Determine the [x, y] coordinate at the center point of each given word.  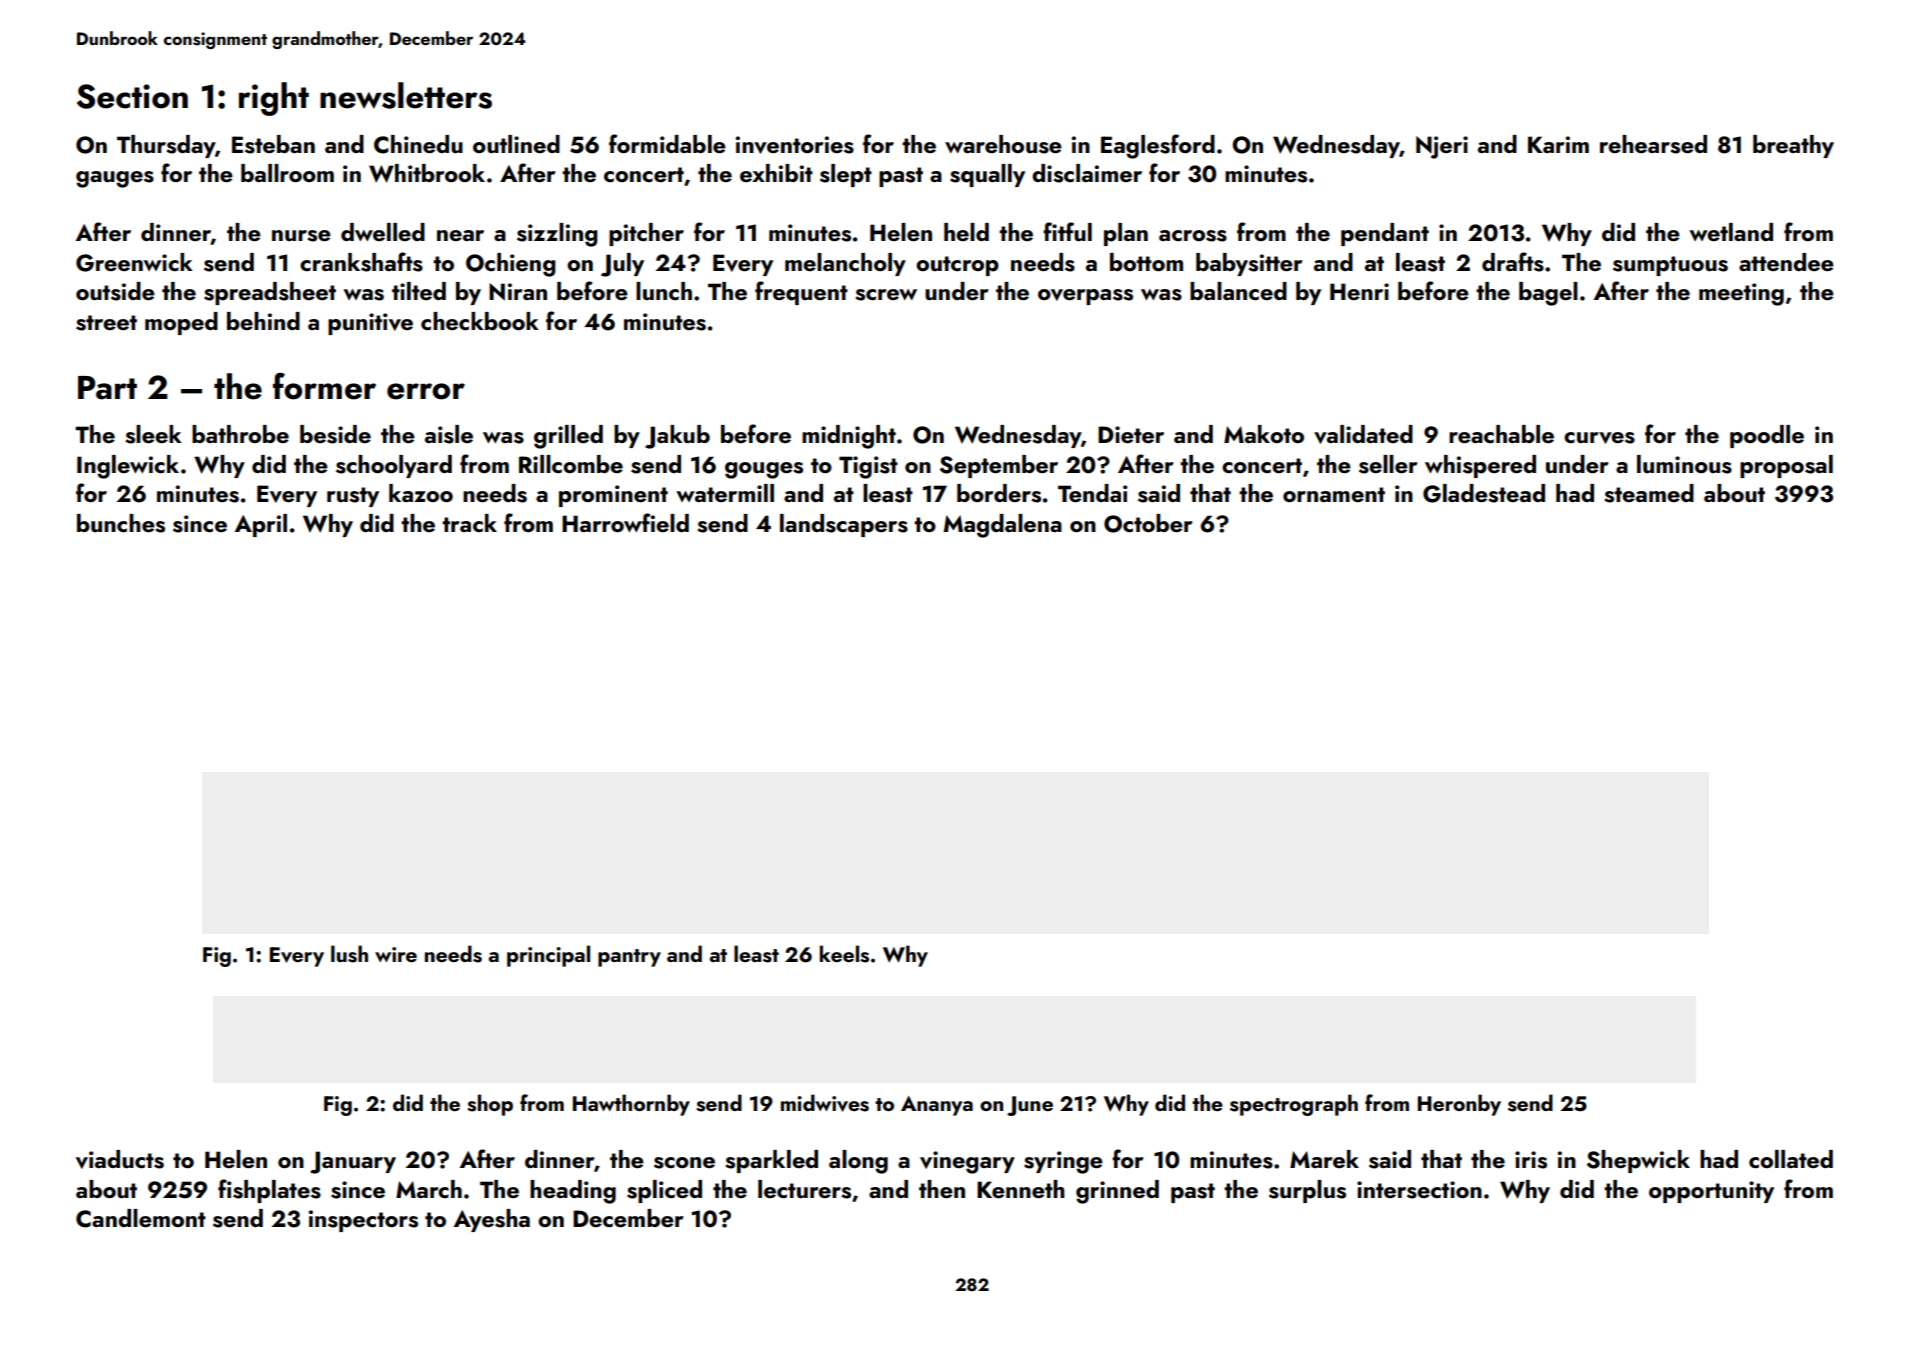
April [261, 525]
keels [844, 954]
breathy [1793, 146]
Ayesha [492, 1220]
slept [846, 175]
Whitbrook [427, 173]
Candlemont [141, 1218]
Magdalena [1003, 526]
